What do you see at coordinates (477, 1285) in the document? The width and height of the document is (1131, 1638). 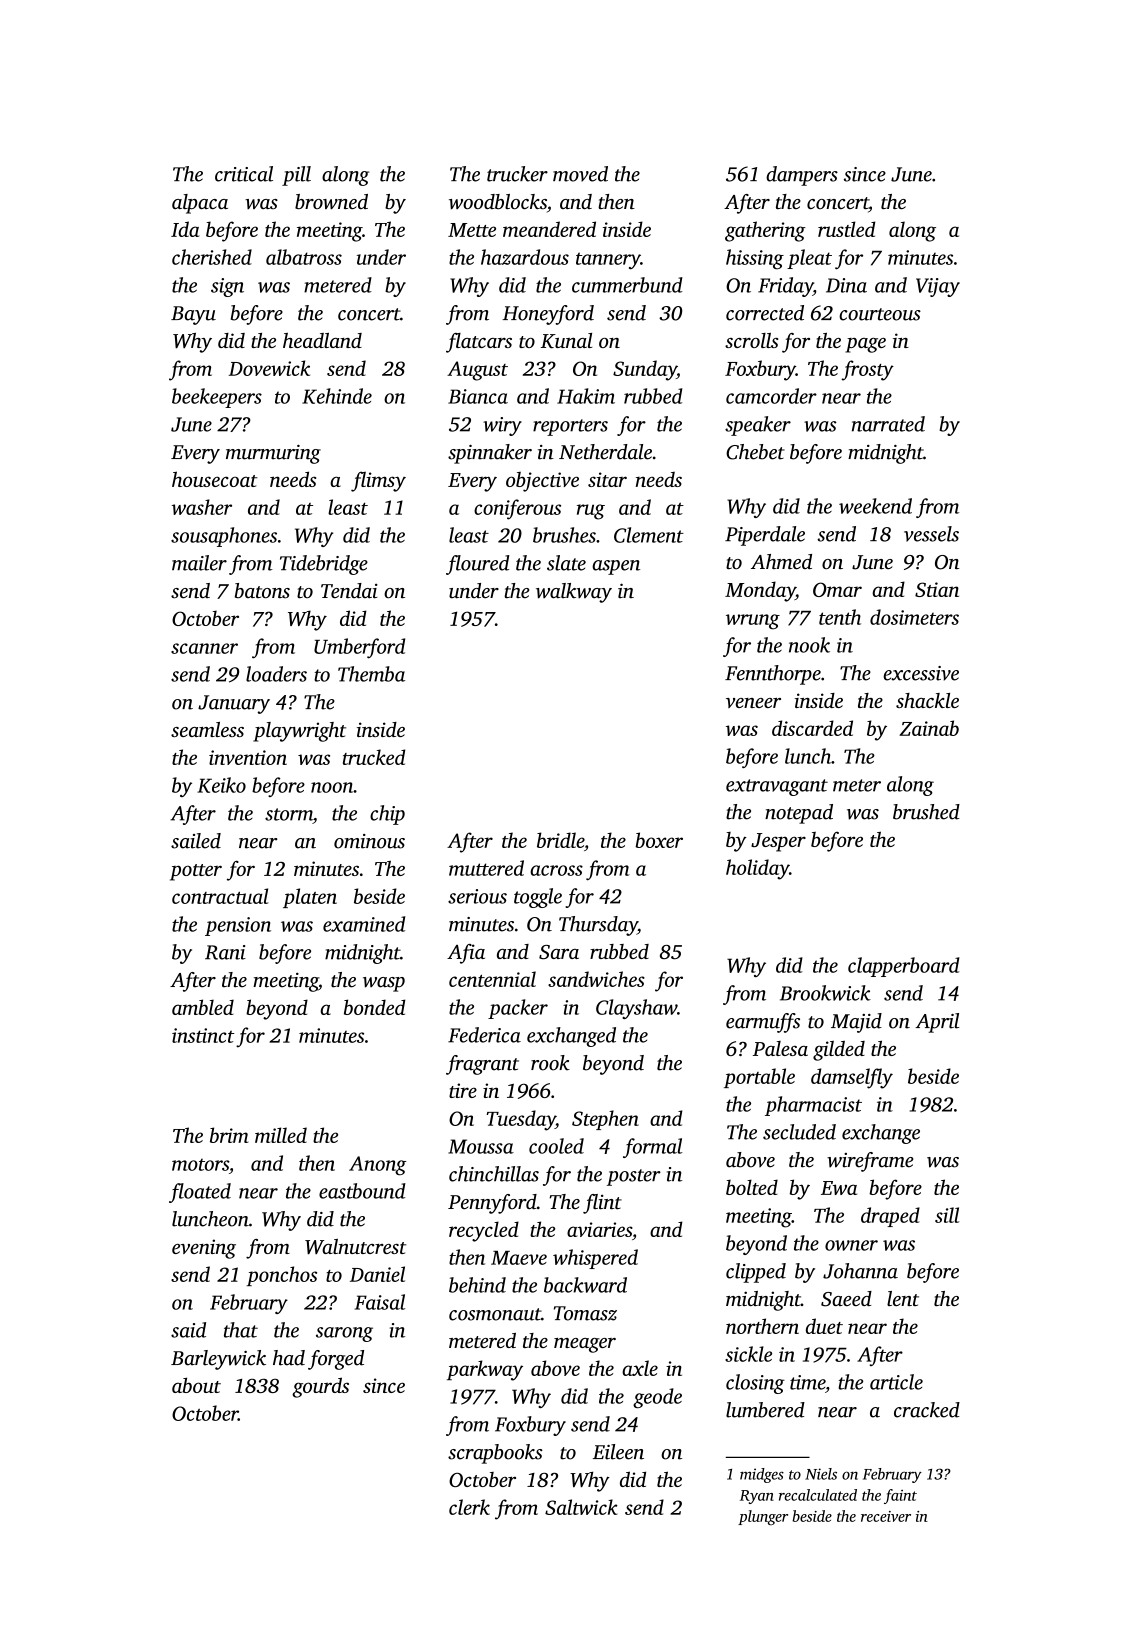 I see `behind` at bounding box center [477, 1285].
